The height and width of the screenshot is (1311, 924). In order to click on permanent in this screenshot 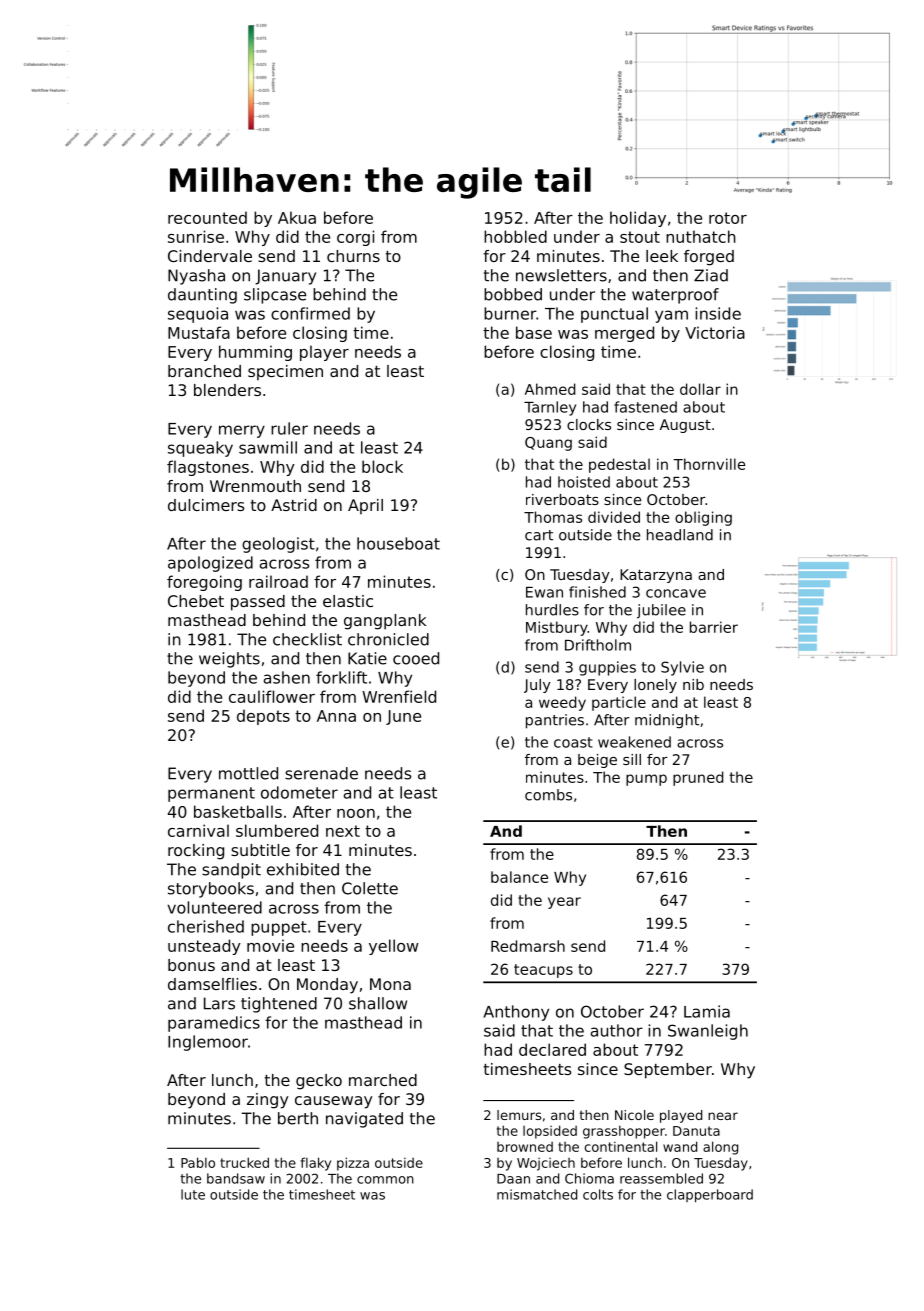, I will do `click(211, 794)`.
